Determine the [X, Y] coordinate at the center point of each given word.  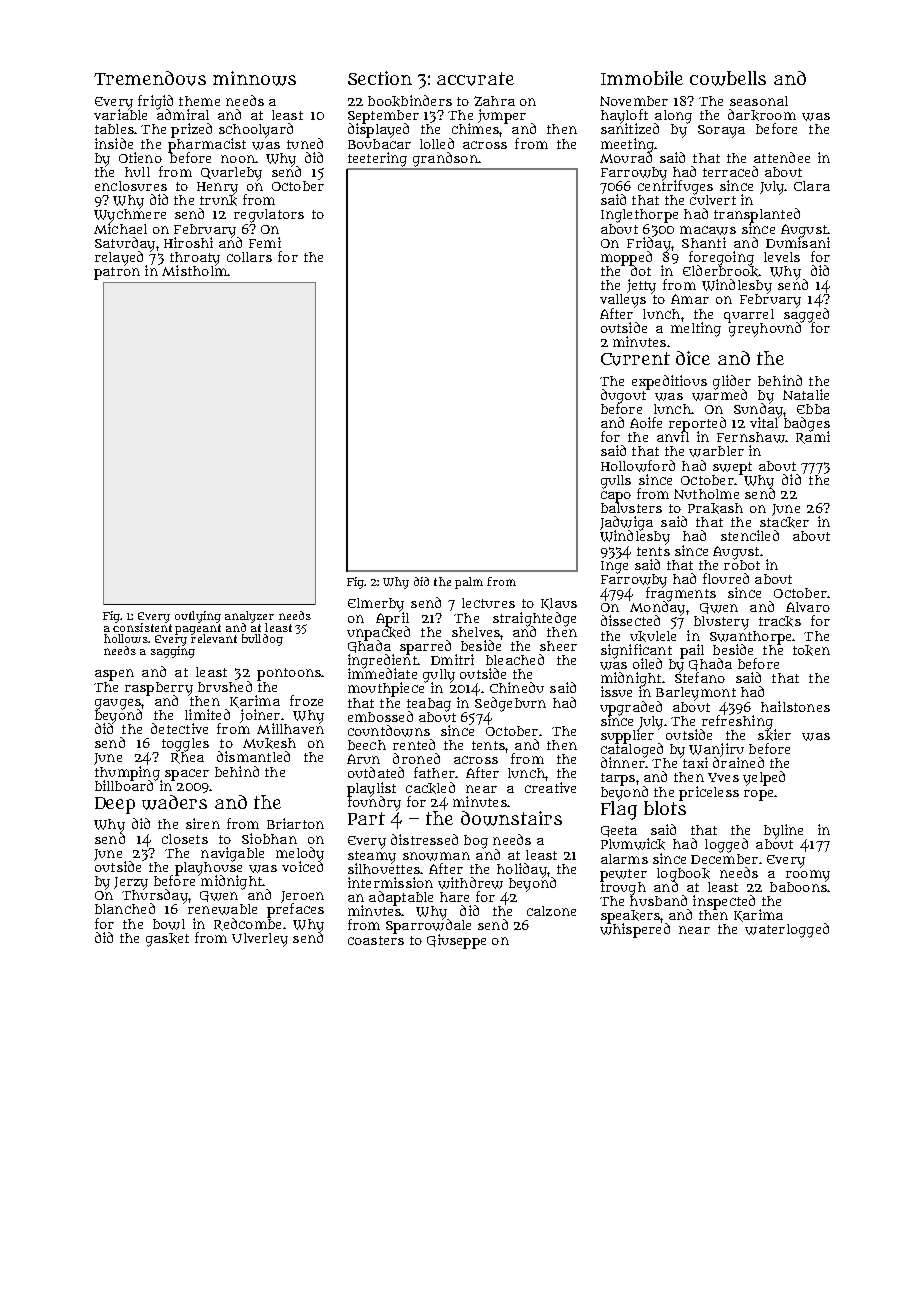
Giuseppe [456, 941]
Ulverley [260, 940]
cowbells [728, 78]
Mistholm [194, 270]
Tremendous [150, 78]
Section [380, 78]
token [811, 650]
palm [469, 583]
